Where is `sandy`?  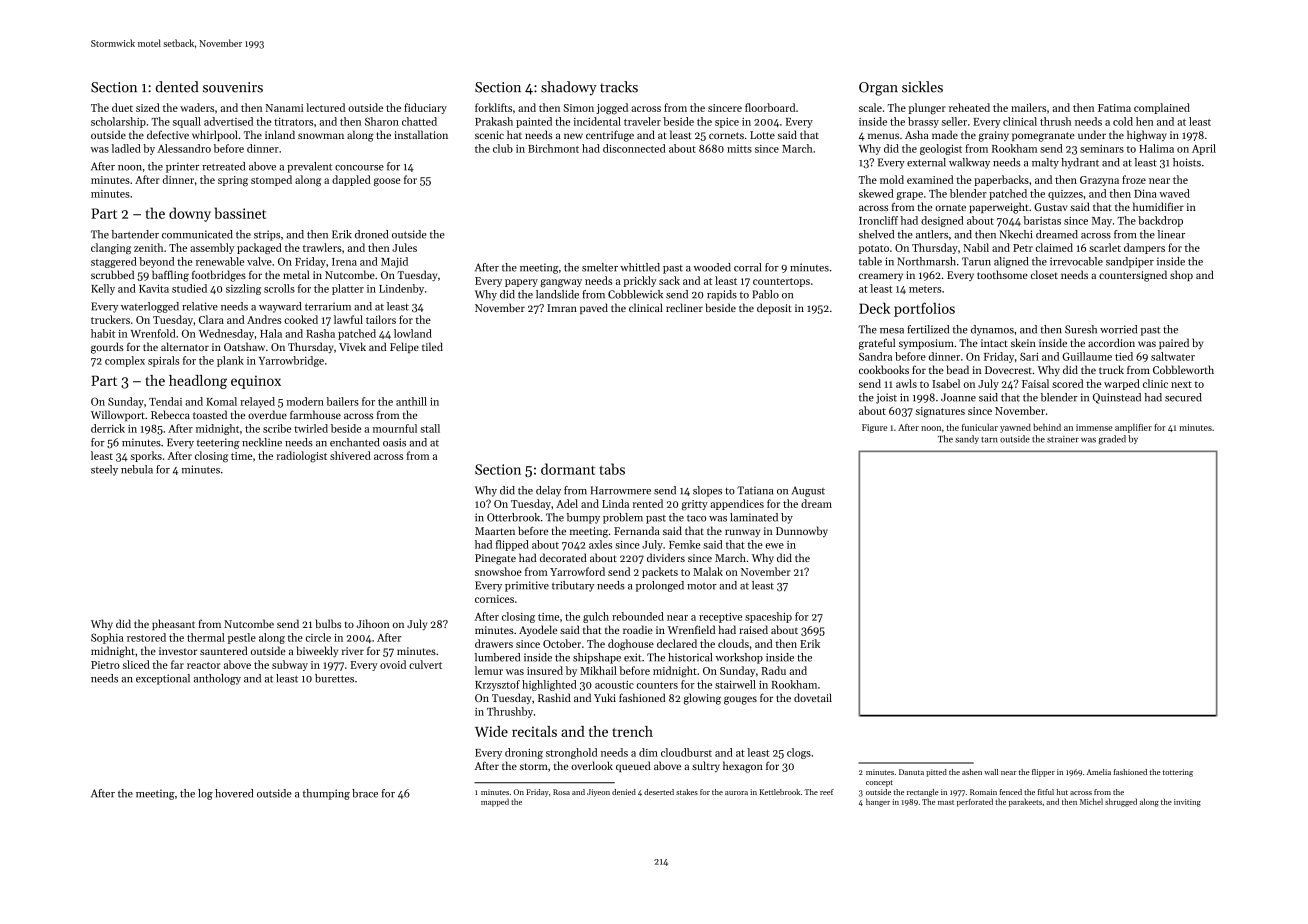 sandy is located at coordinates (967, 439).
